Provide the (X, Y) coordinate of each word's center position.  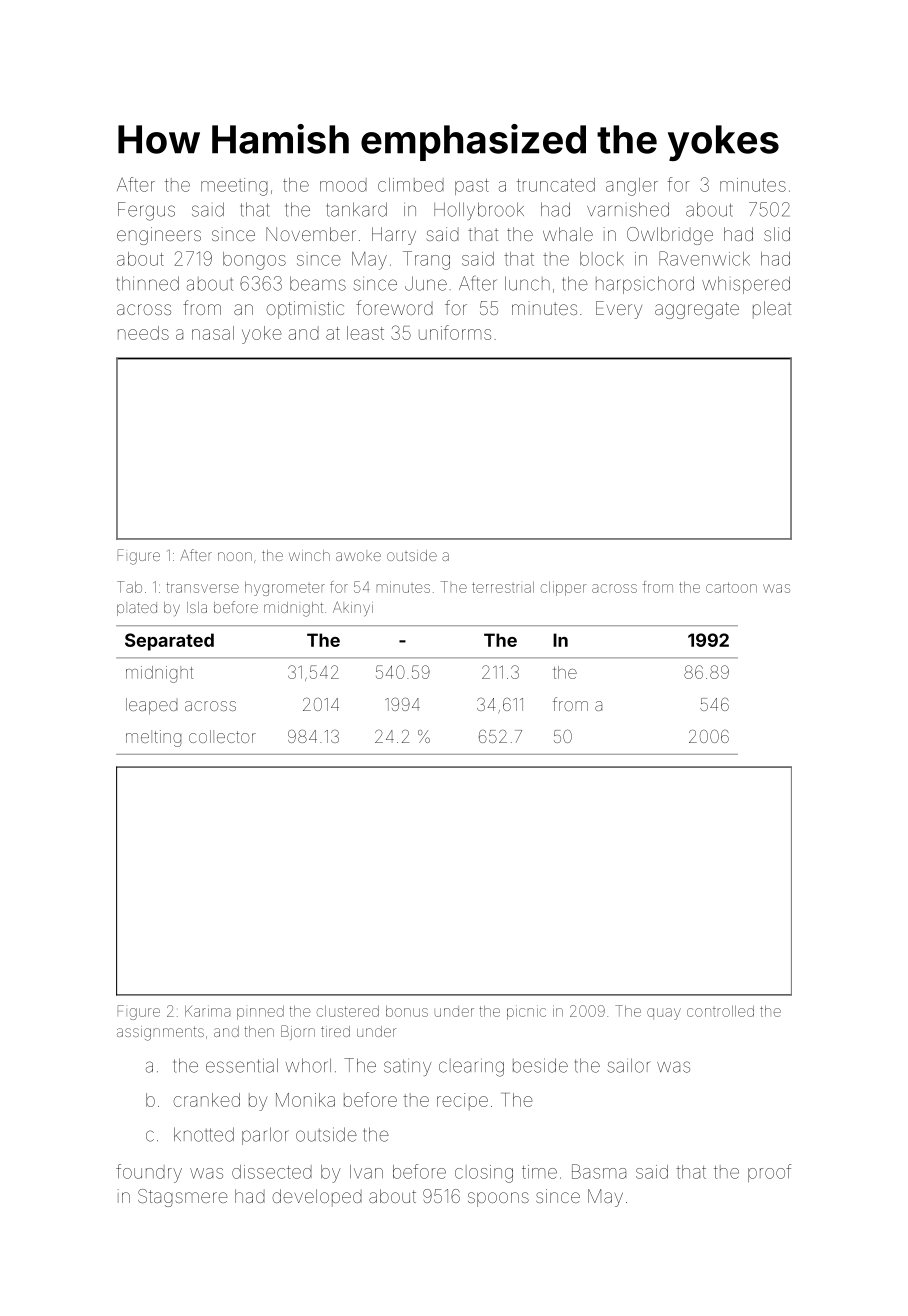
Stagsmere (182, 1198)
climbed (411, 185)
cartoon (731, 587)
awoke (358, 556)
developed (317, 1198)
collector (222, 736)
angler (632, 187)
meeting (234, 187)
